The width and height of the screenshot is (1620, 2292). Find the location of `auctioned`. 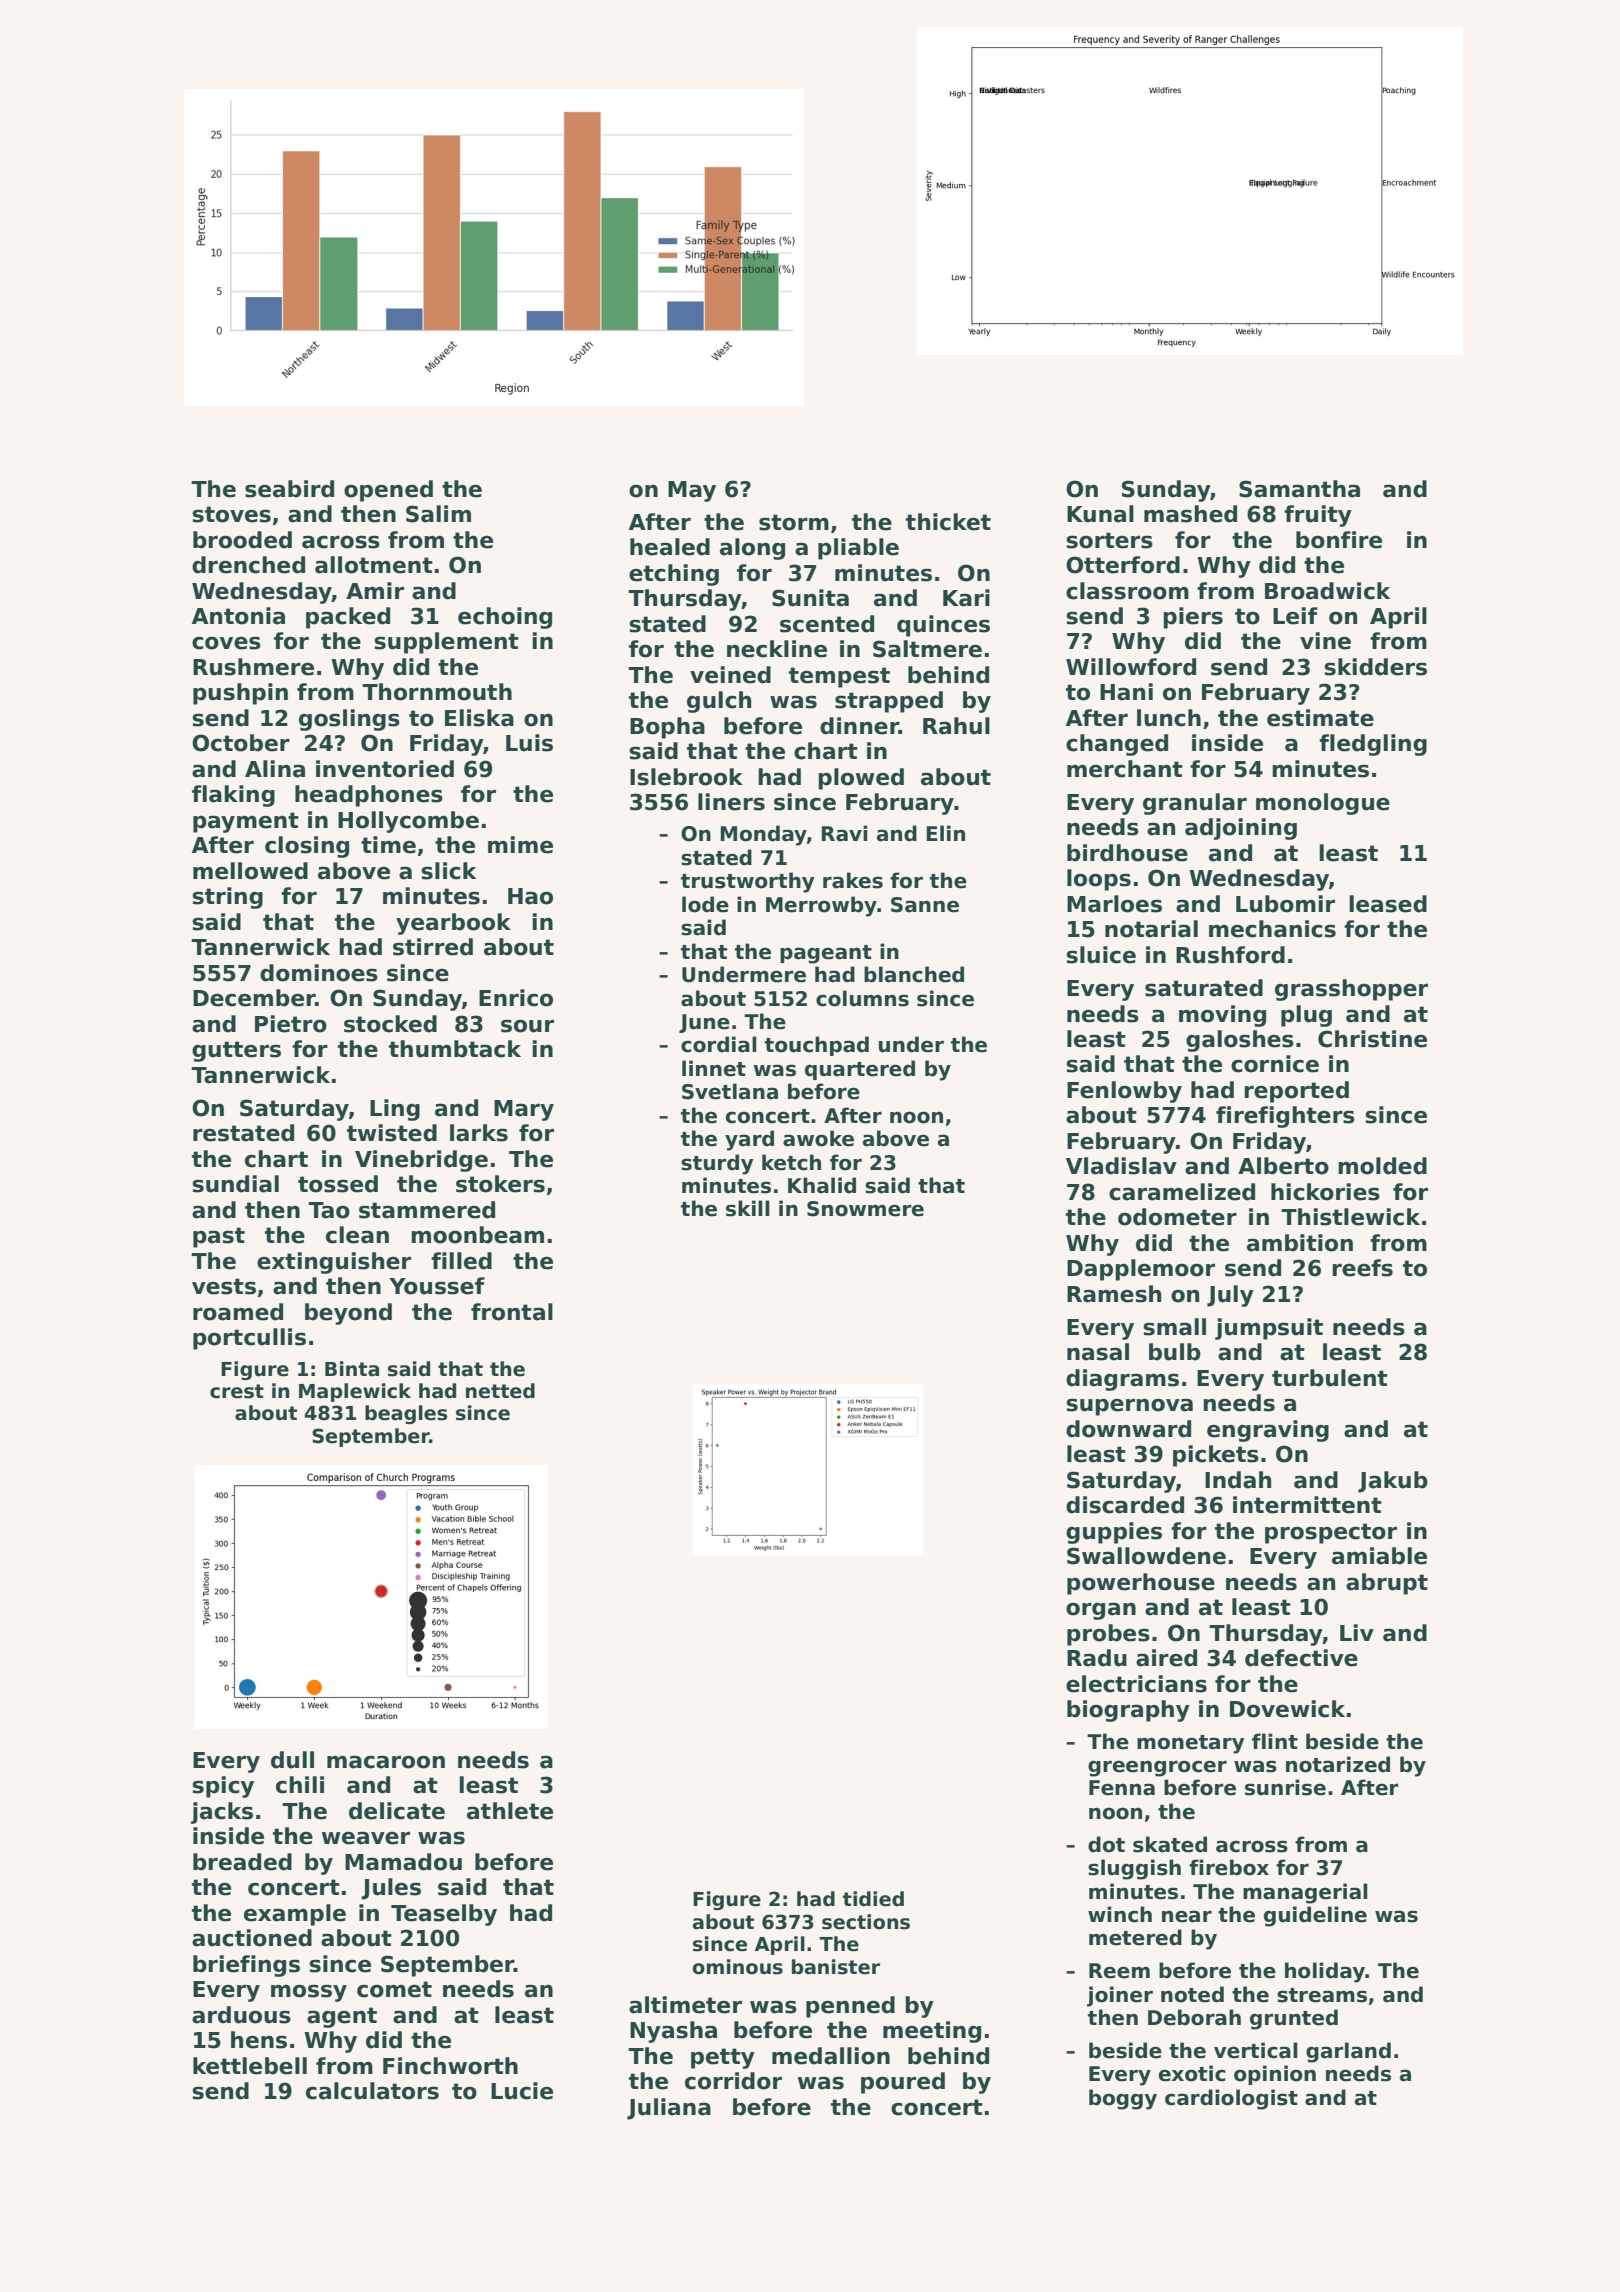

auctioned is located at coordinates (252, 1938).
